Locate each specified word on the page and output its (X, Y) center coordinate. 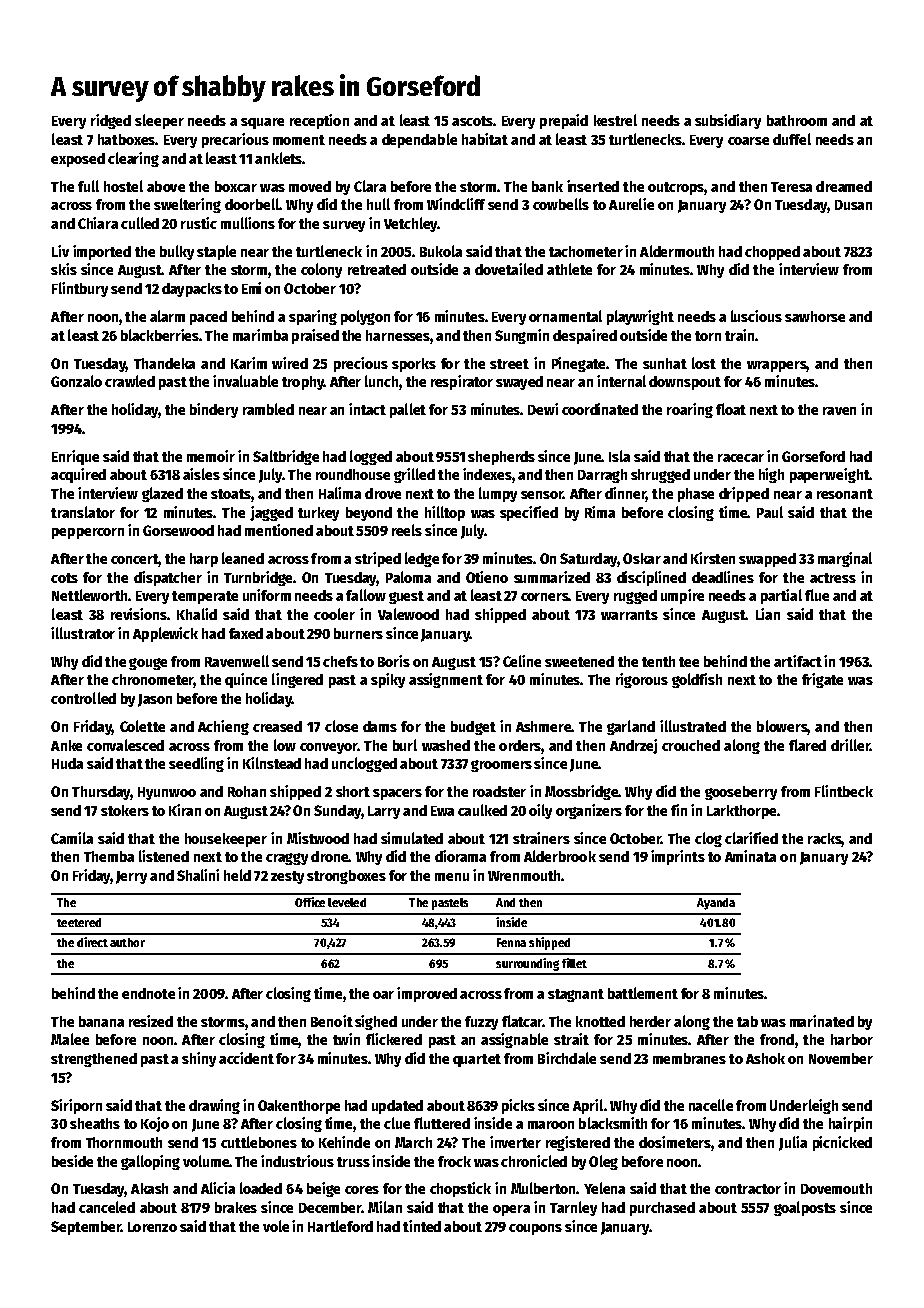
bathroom (797, 120)
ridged (111, 121)
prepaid (564, 121)
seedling (196, 764)
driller (850, 745)
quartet (477, 1060)
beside (72, 1161)
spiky (388, 680)
